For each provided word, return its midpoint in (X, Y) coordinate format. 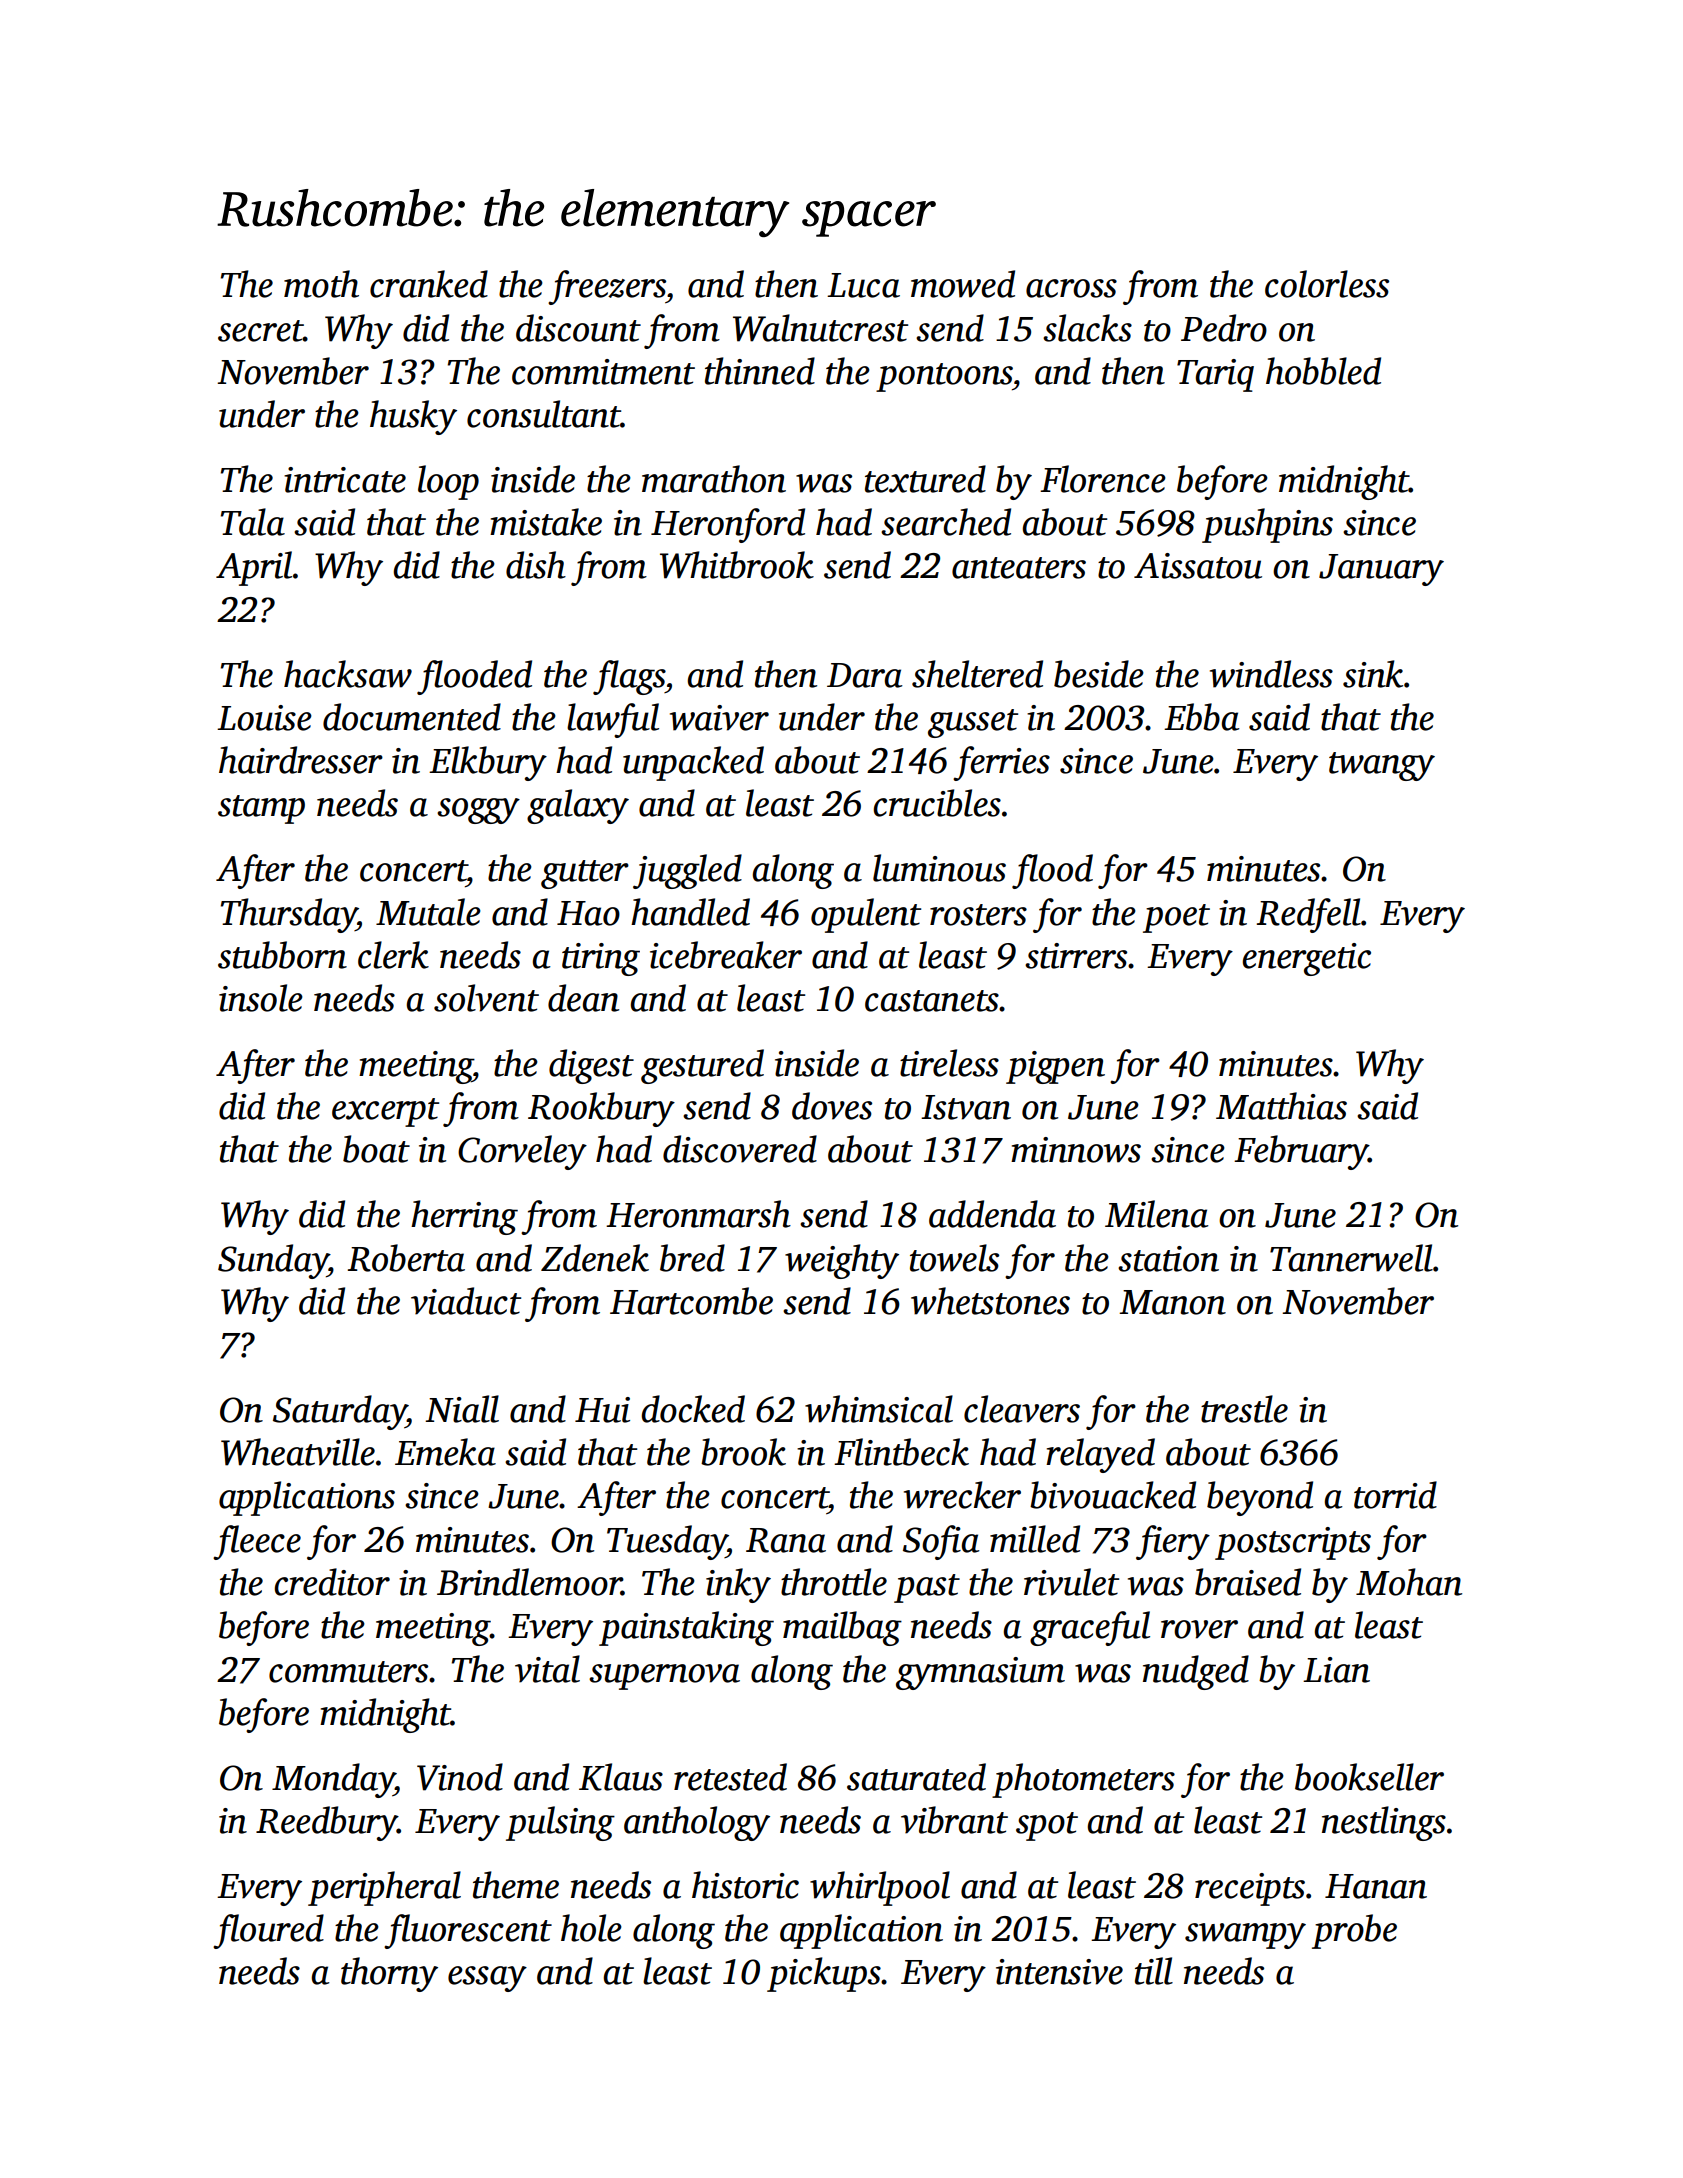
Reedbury (326, 1823)
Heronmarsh (698, 1214)
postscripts (1293, 1543)
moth (321, 284)
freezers (607, 287)
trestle (1244, 1409)
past (927, 1588)
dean (583, 998)
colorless (1327, 284)
